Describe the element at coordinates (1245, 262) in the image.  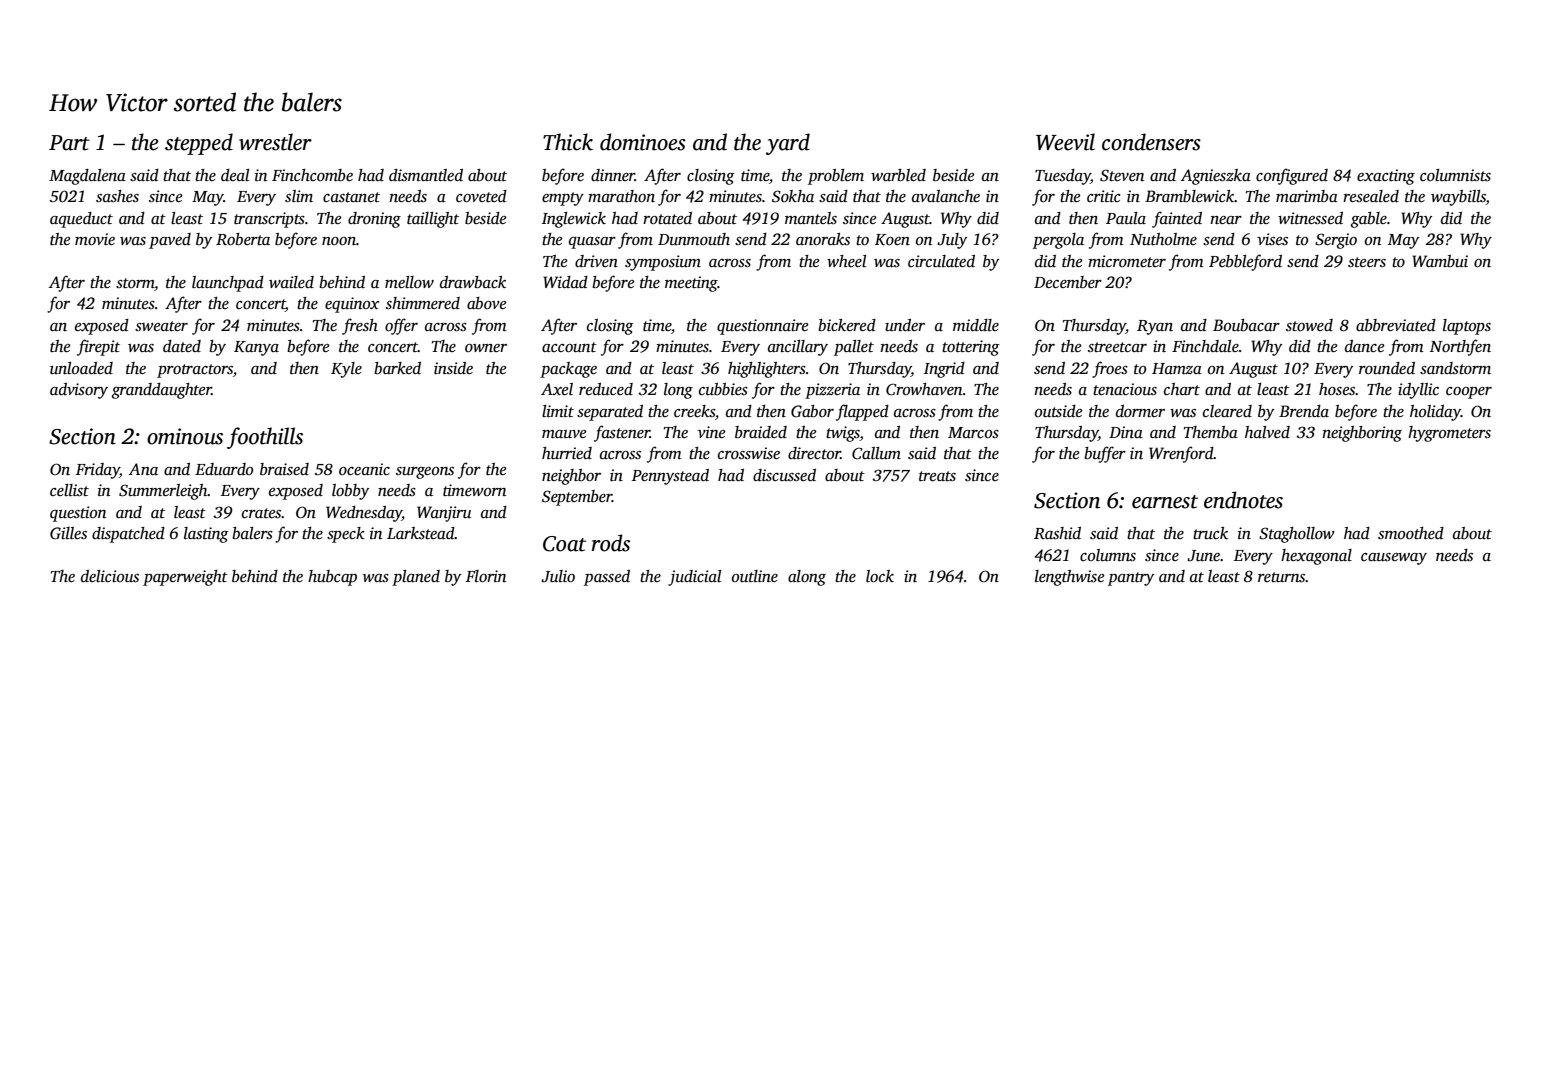
I see `Pebbleford` at that location.
